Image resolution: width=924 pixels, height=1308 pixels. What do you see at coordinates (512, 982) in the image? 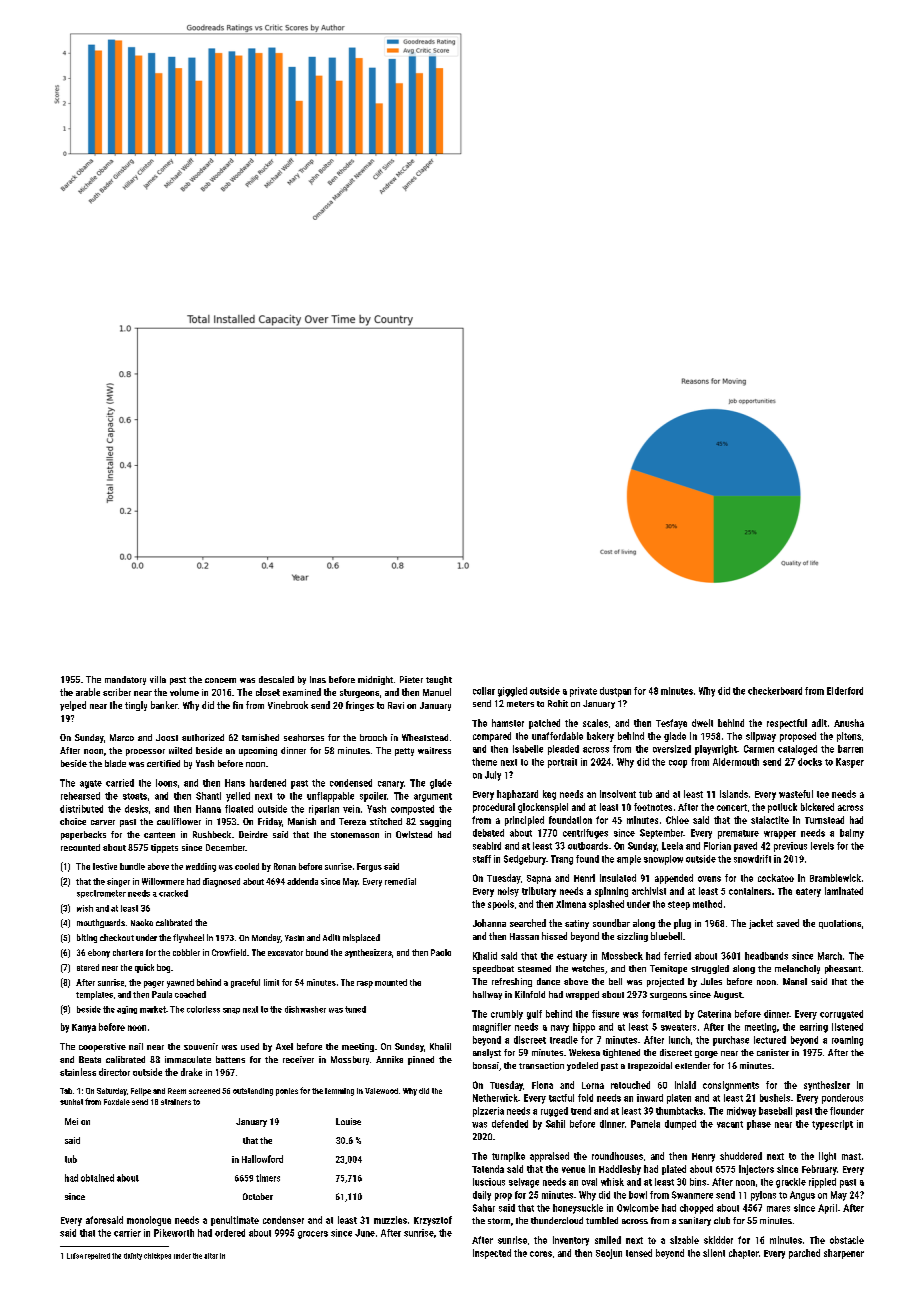
I see `refreshing` at bounding box center [512, 982].
